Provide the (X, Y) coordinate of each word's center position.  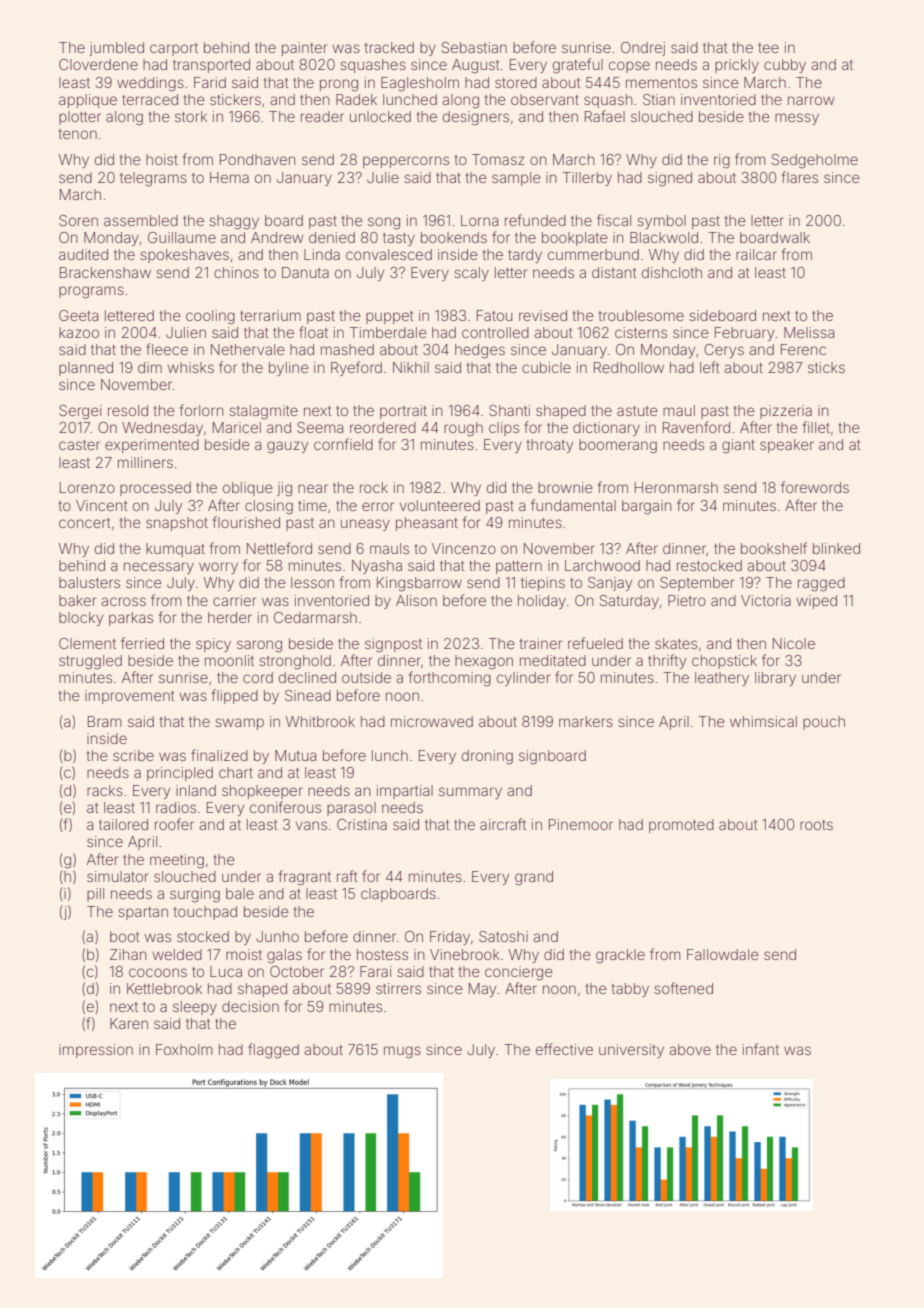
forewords (815, 487)
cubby (785, 66)
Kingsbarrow (419, 584)
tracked (389, 47)
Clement (87, 643)
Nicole (794, 643)
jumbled (116, 49)
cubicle (546, 367)
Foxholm (184, 1049)
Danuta (305, 272)
